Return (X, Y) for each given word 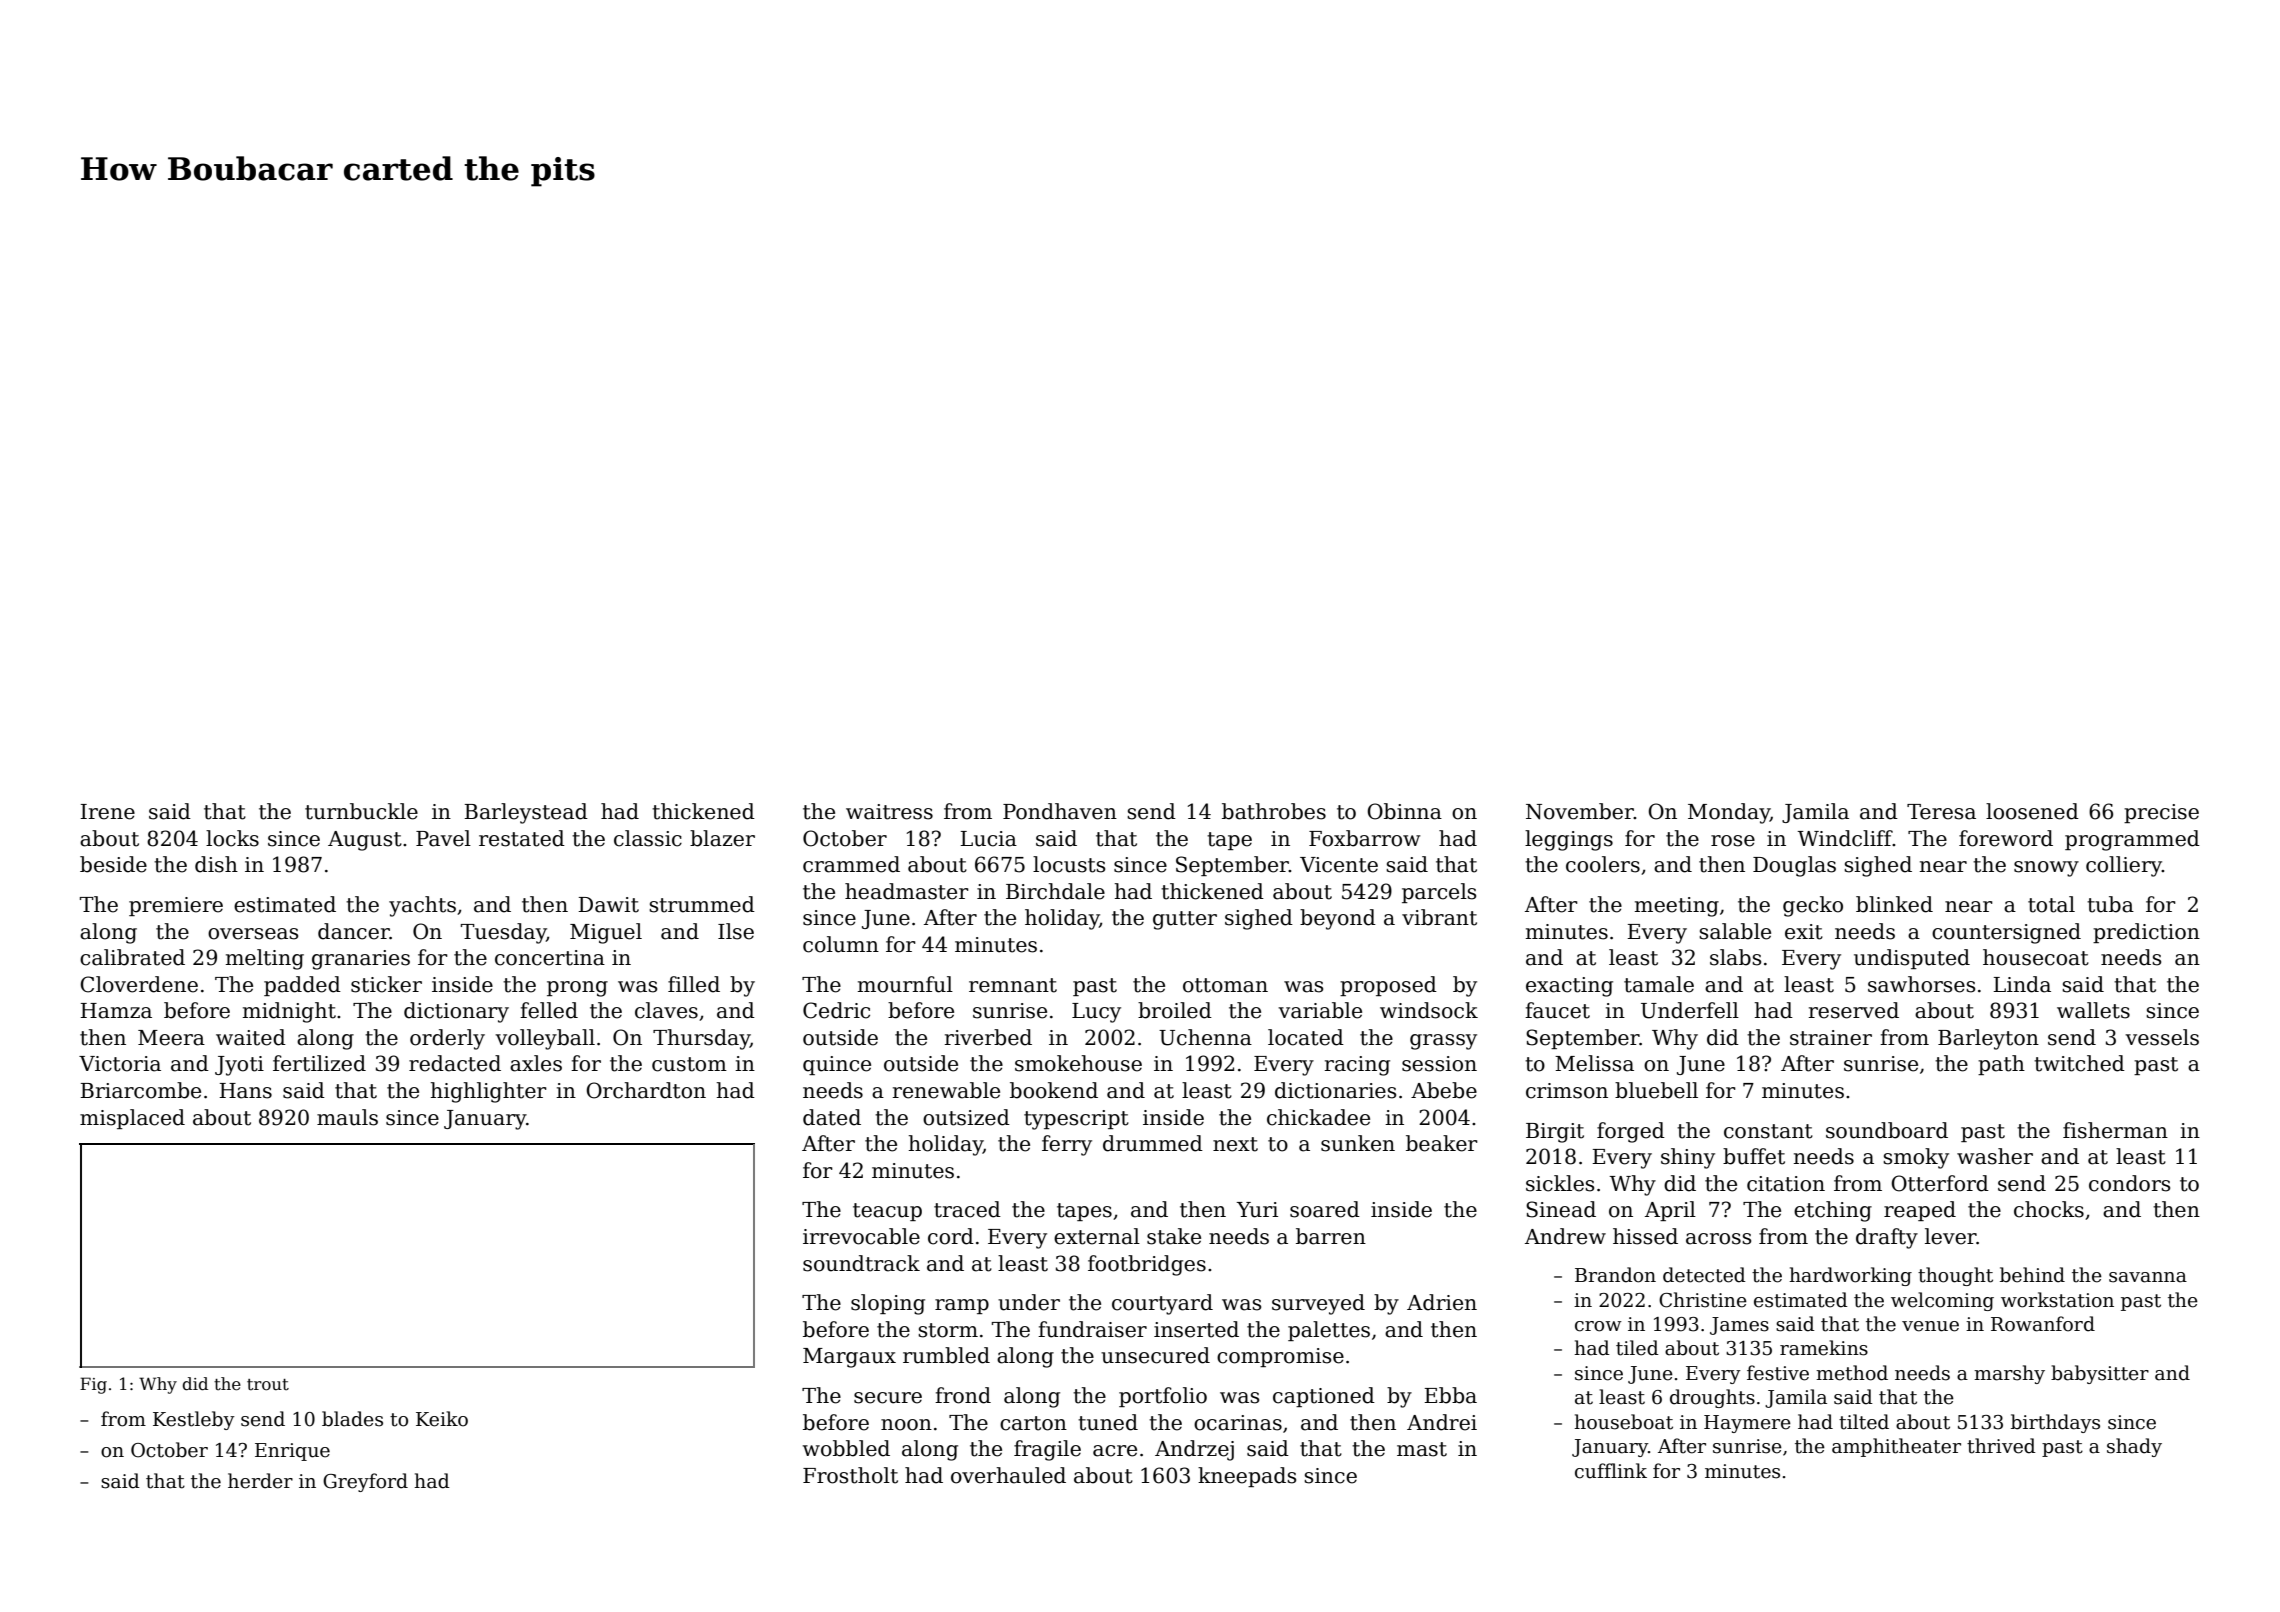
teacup (887, 1212)
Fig (93, 1385)
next (1235, 1144)
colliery (2124, 866)
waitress (889, 812)
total (2051, 904)
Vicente (1339, 865)
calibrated (132, 957)
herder (260, 1481)
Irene (107, 812)
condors (2129, 1183)
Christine (1703, 1300)
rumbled (946, 1355)
